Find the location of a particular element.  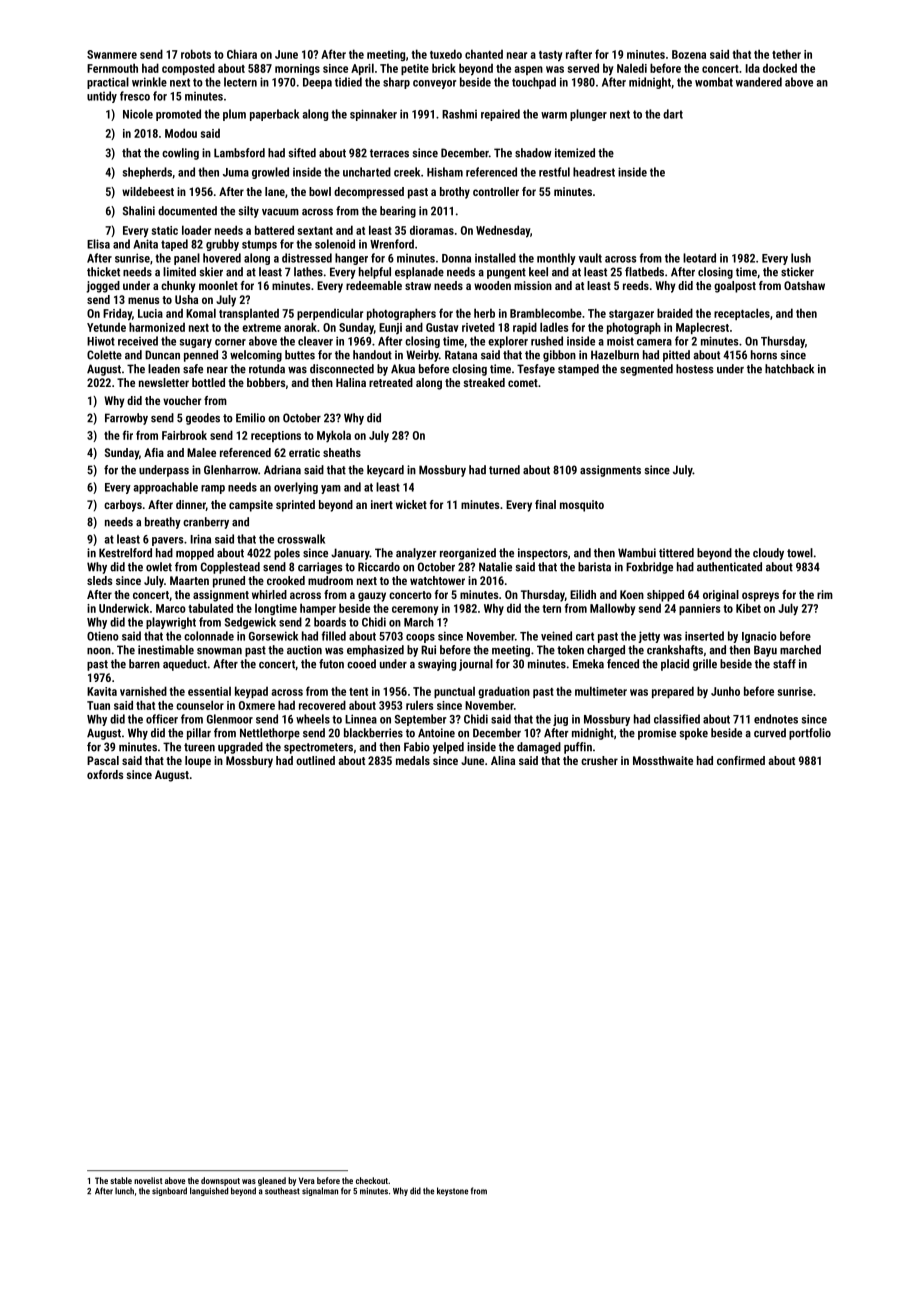

horns is located at coordinates (764, 355).
